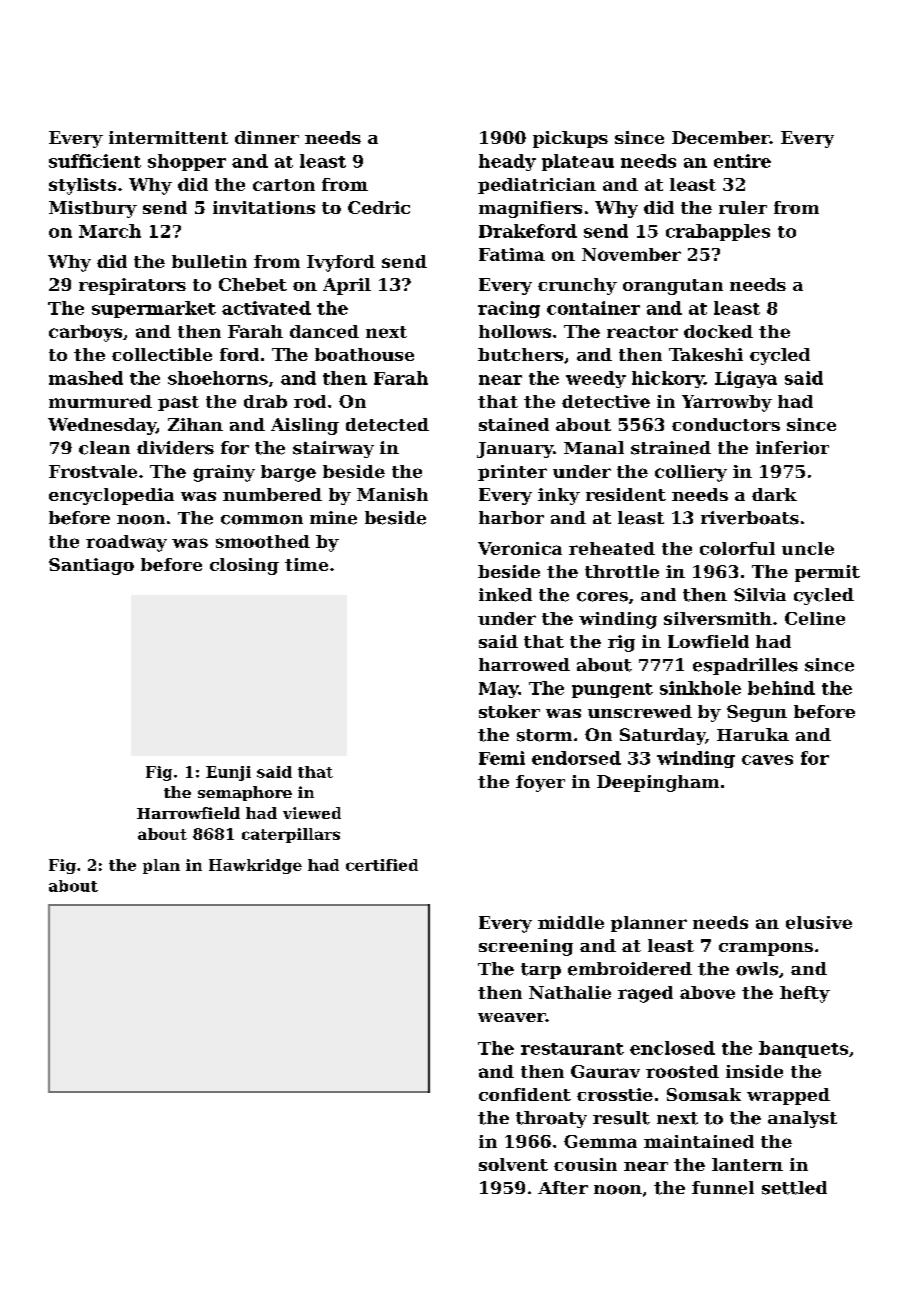 This screenshot has height=1316, width=908. What do you see at coordinates (379, 207) in the screenshot?
I see `Cedric` at bounding box center [379, 207].
